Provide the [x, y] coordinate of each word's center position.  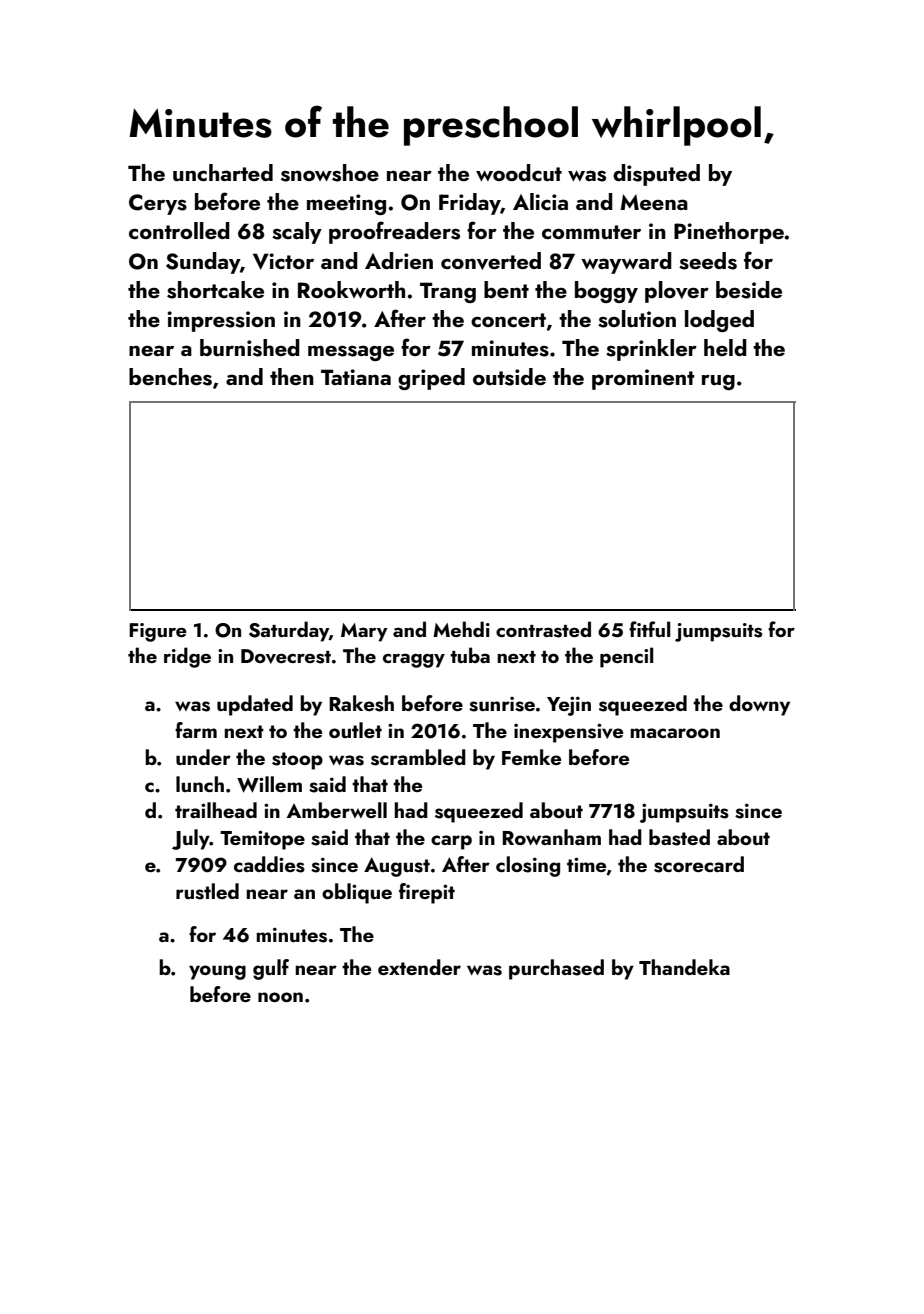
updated [255, 705]
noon [280, 997]
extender [419, 967]
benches [170, 377]
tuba [470, 655]
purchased [556, 969]
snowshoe [330, 173]
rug [718, 382]
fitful [649, 629]
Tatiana [356, 377]
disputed [656, 175]
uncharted [223, 172]
